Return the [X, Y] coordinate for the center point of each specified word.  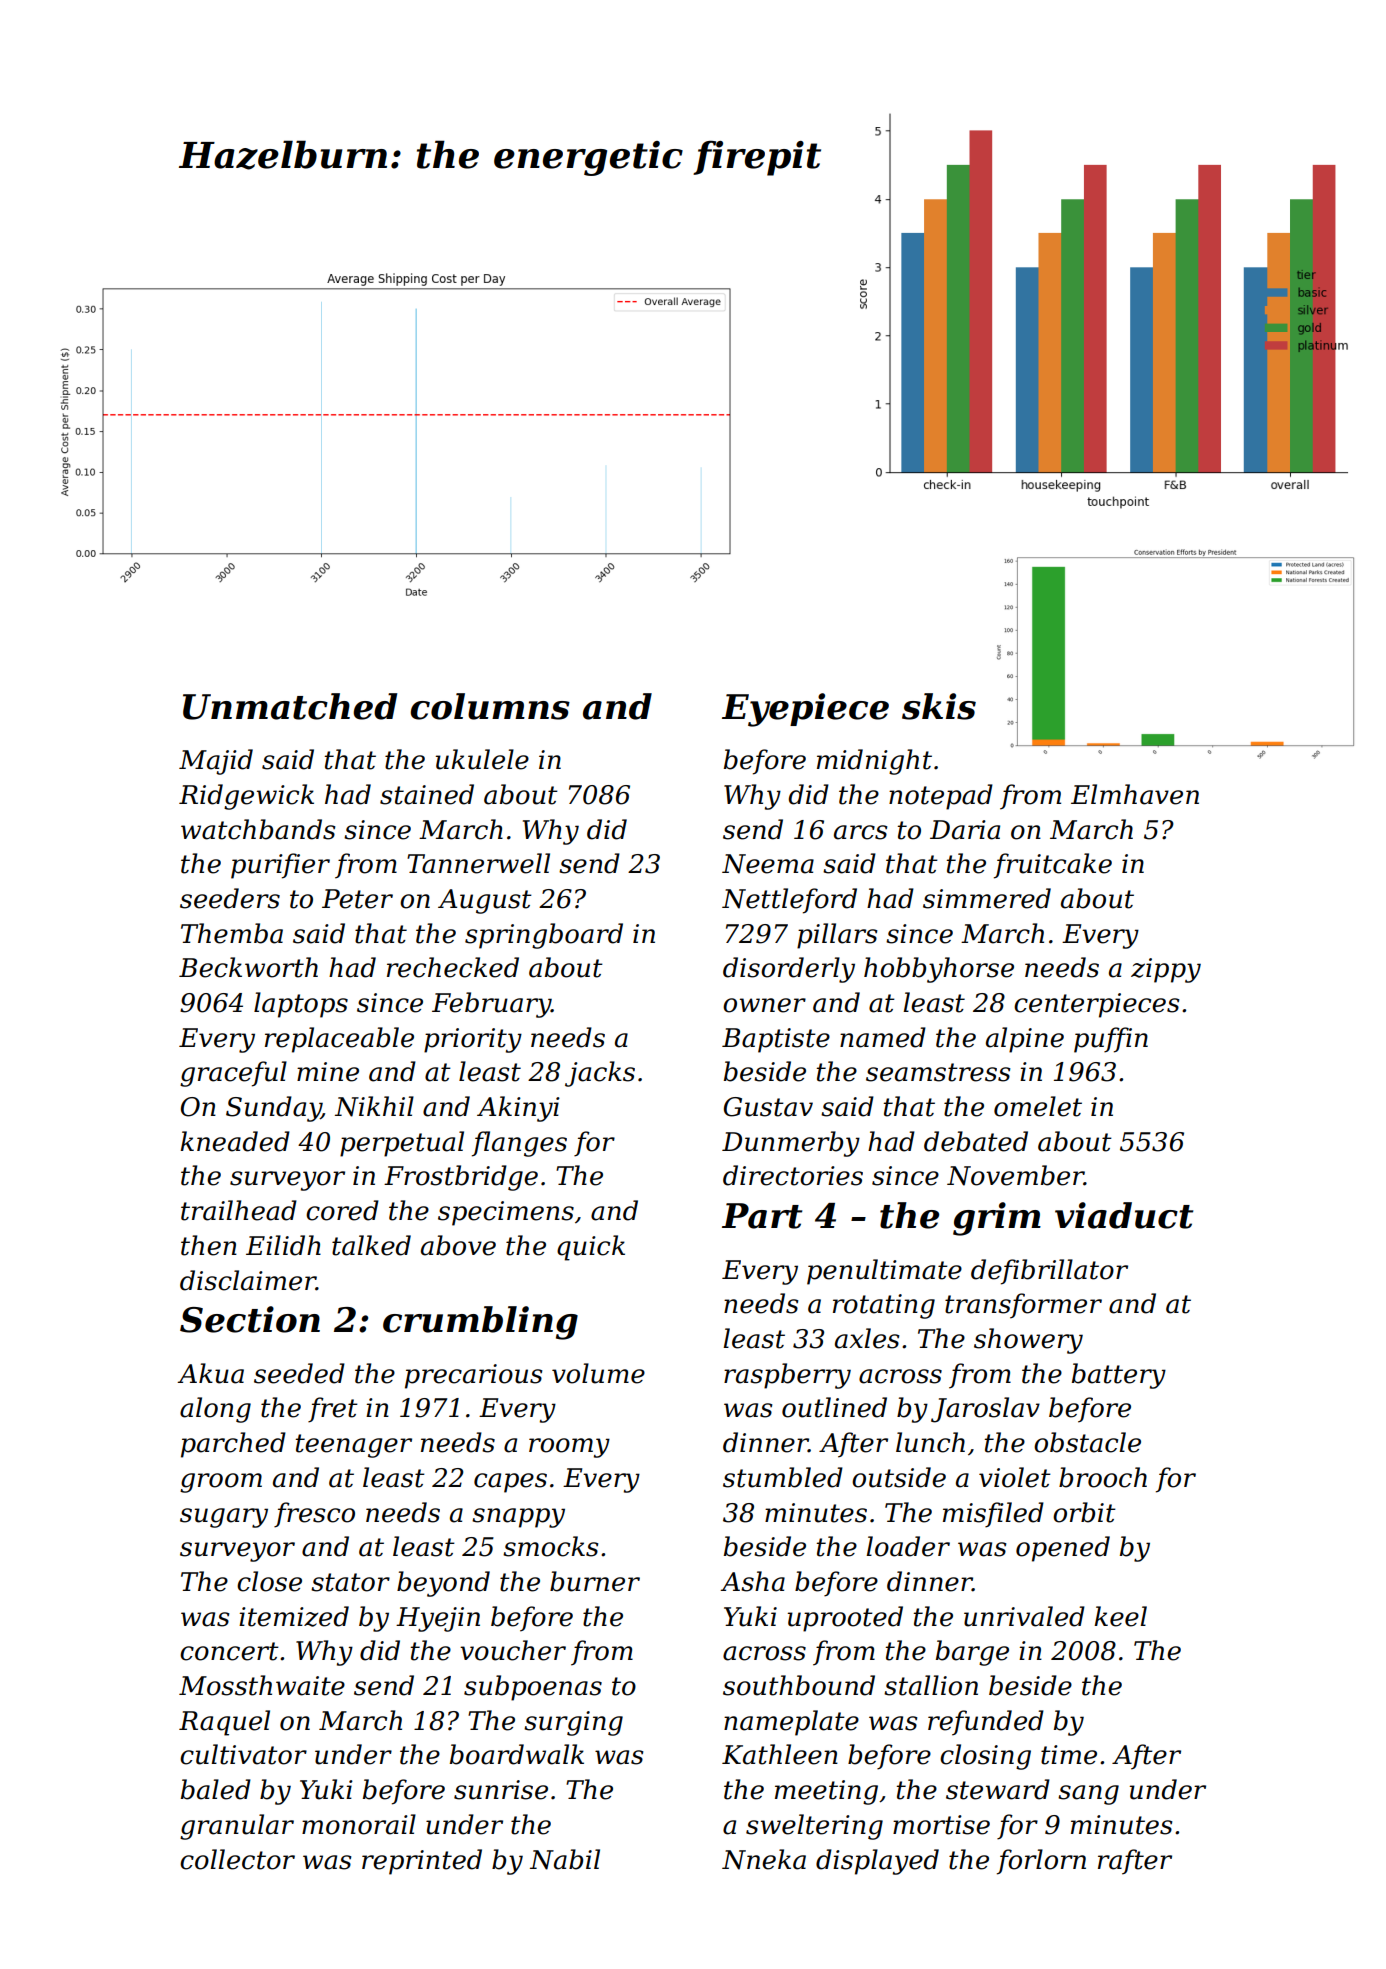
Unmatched [290, 706]
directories [793, 1175]
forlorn [1041, 1862]
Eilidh [283, 1245]
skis [939, 706]
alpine [1025, 1040]
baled [216, 1789]
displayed [877, 1862]
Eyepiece [805, 710]
